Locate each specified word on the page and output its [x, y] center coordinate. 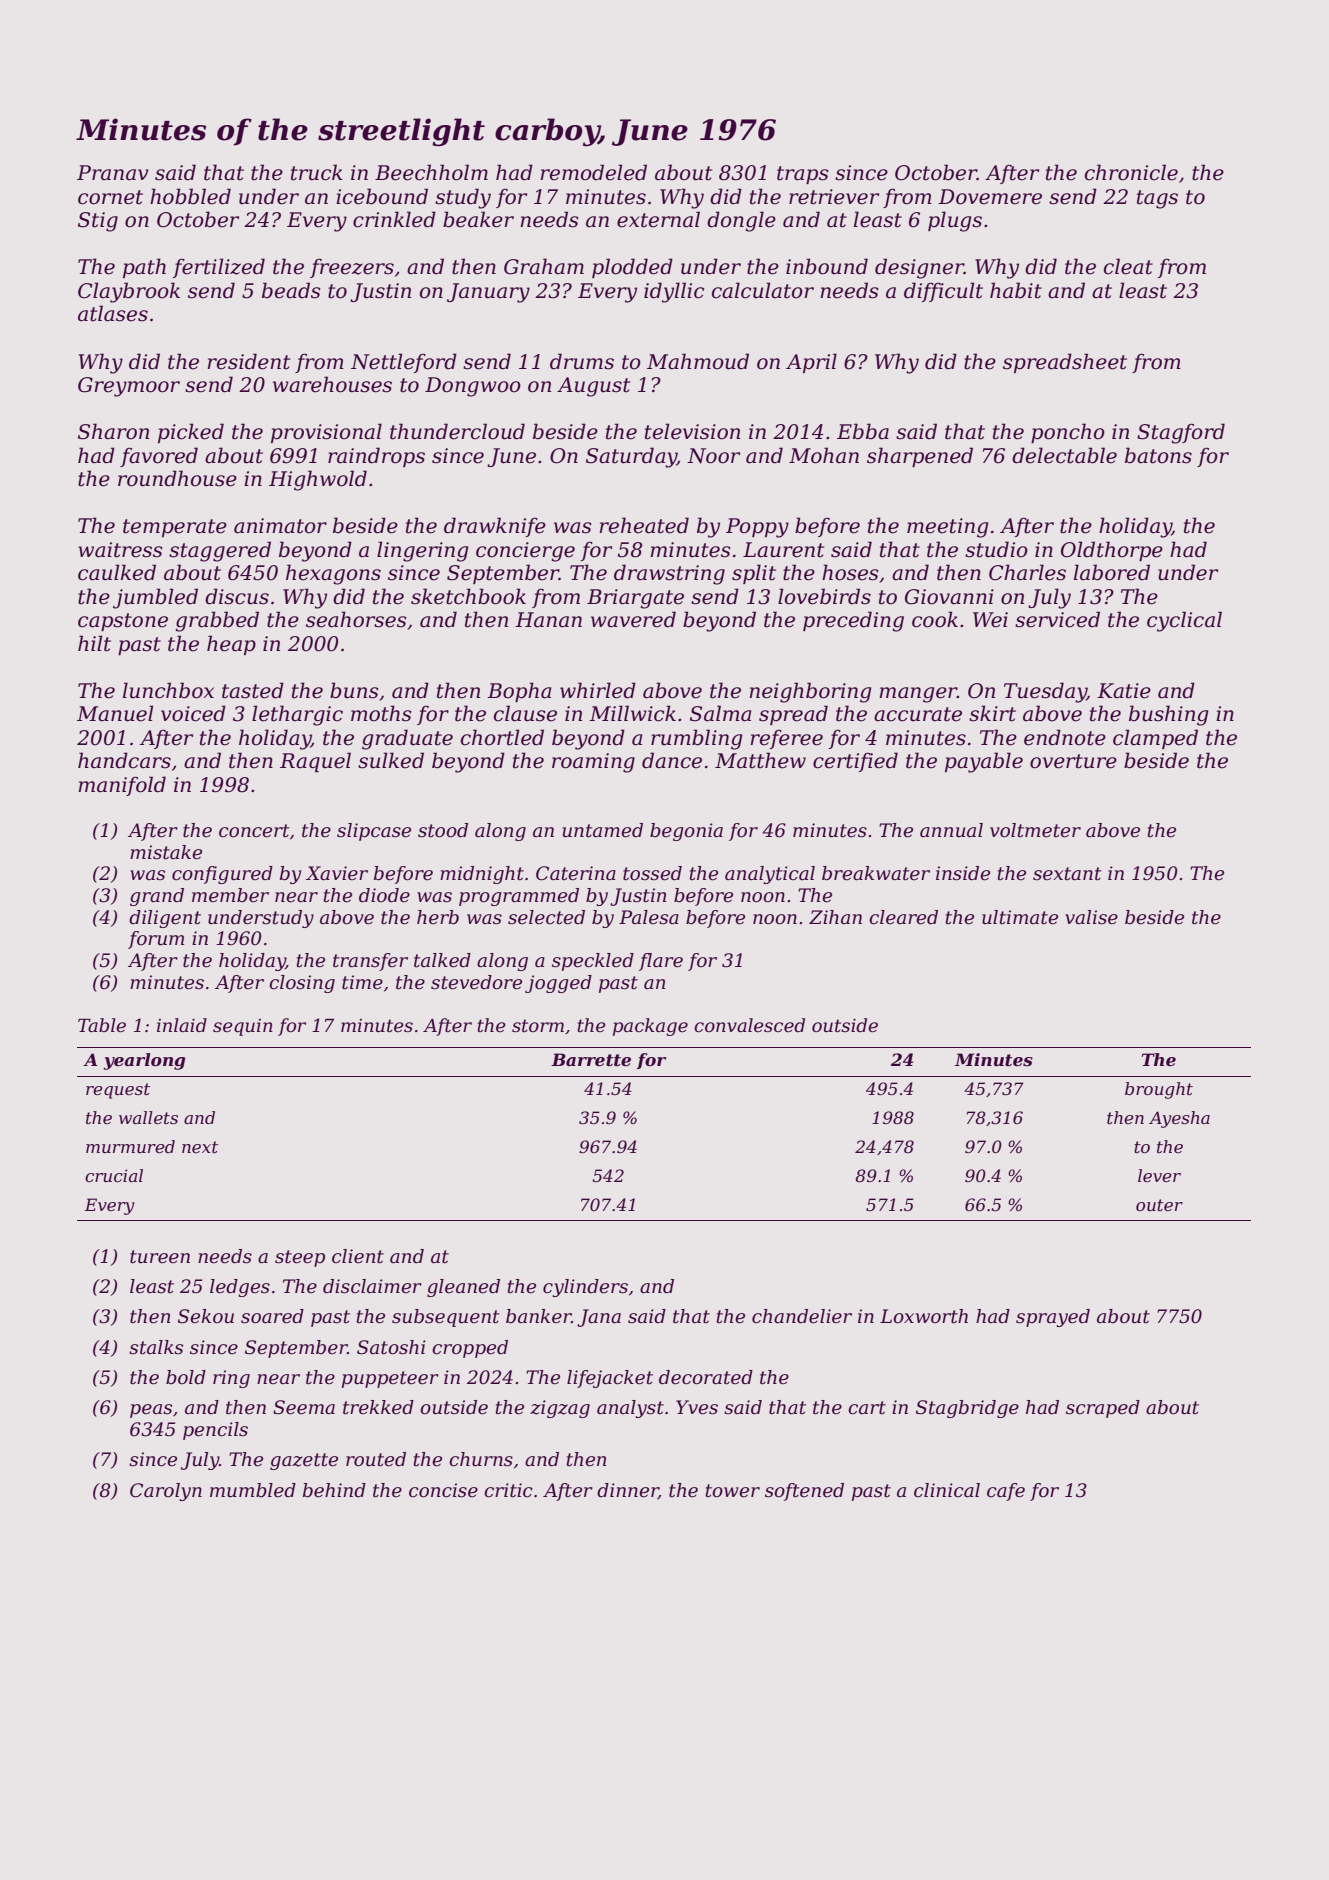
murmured [130, 1146]
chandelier [802, 1316]
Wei [990, 620]
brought [1159, 1090]
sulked [391, 760]
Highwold [318, 480]
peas [151, 1411]
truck [317, 172]
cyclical [1184, 621]
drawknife [495, 527]
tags [1157, 199]
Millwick [632, 713]
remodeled [593, 172]
